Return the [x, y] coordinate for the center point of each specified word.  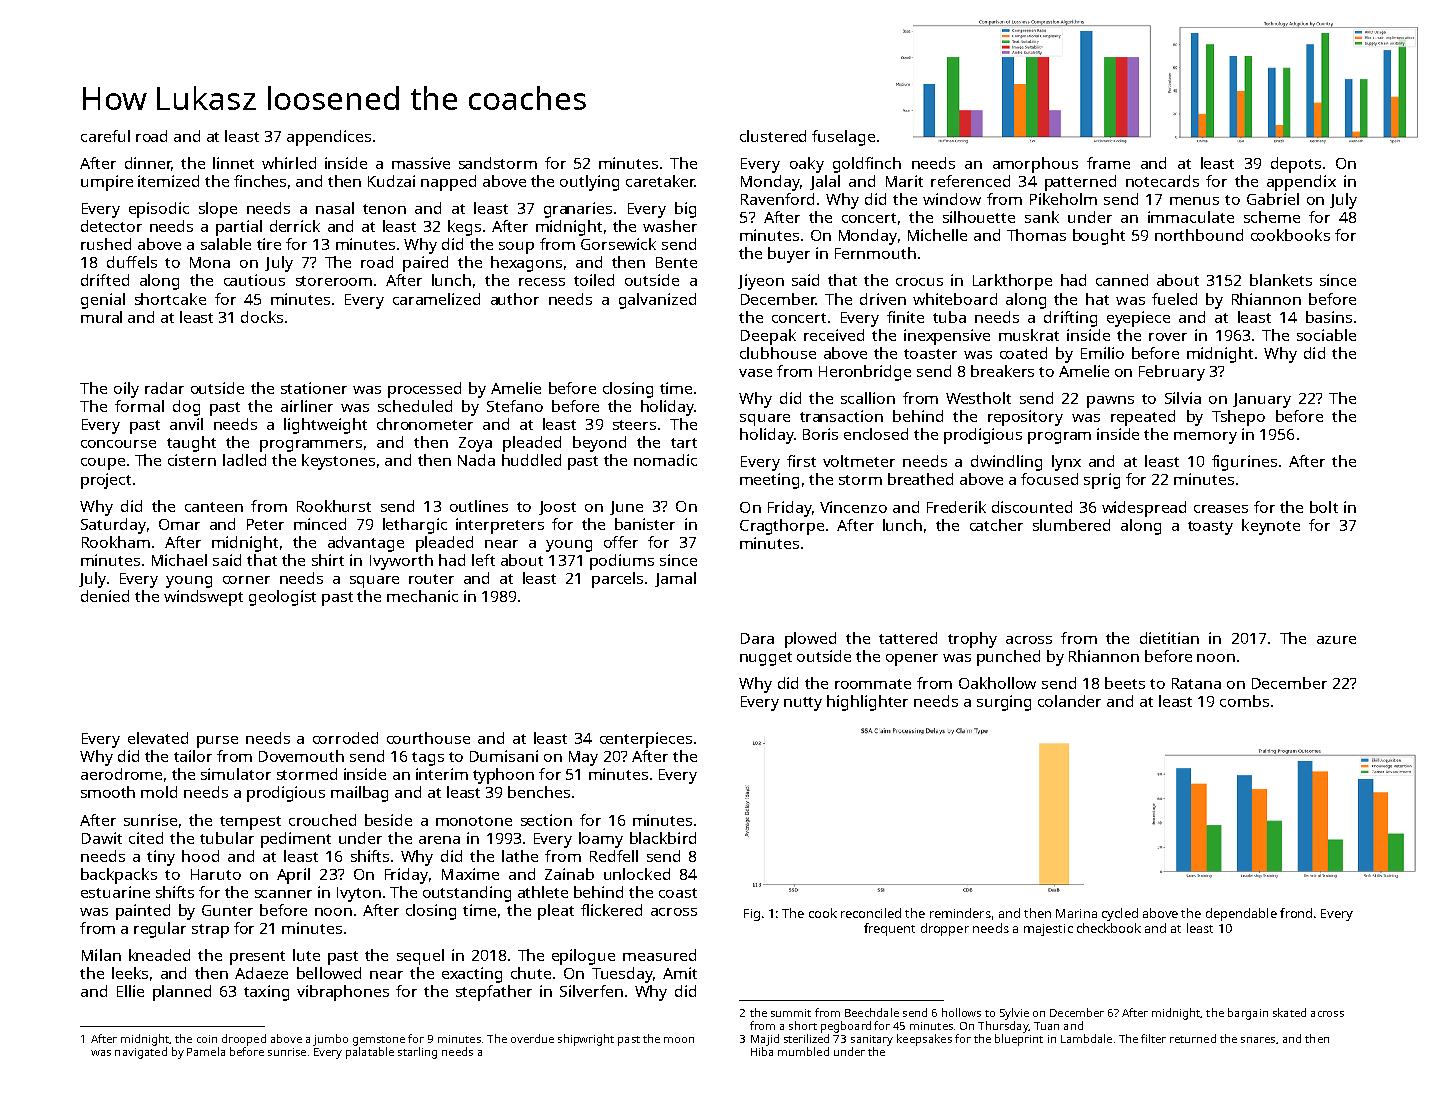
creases [1221, 509]
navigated [141, 1053]
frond [1296, 913]
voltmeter [859, 461]
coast [678, 893]
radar [164, 388]
